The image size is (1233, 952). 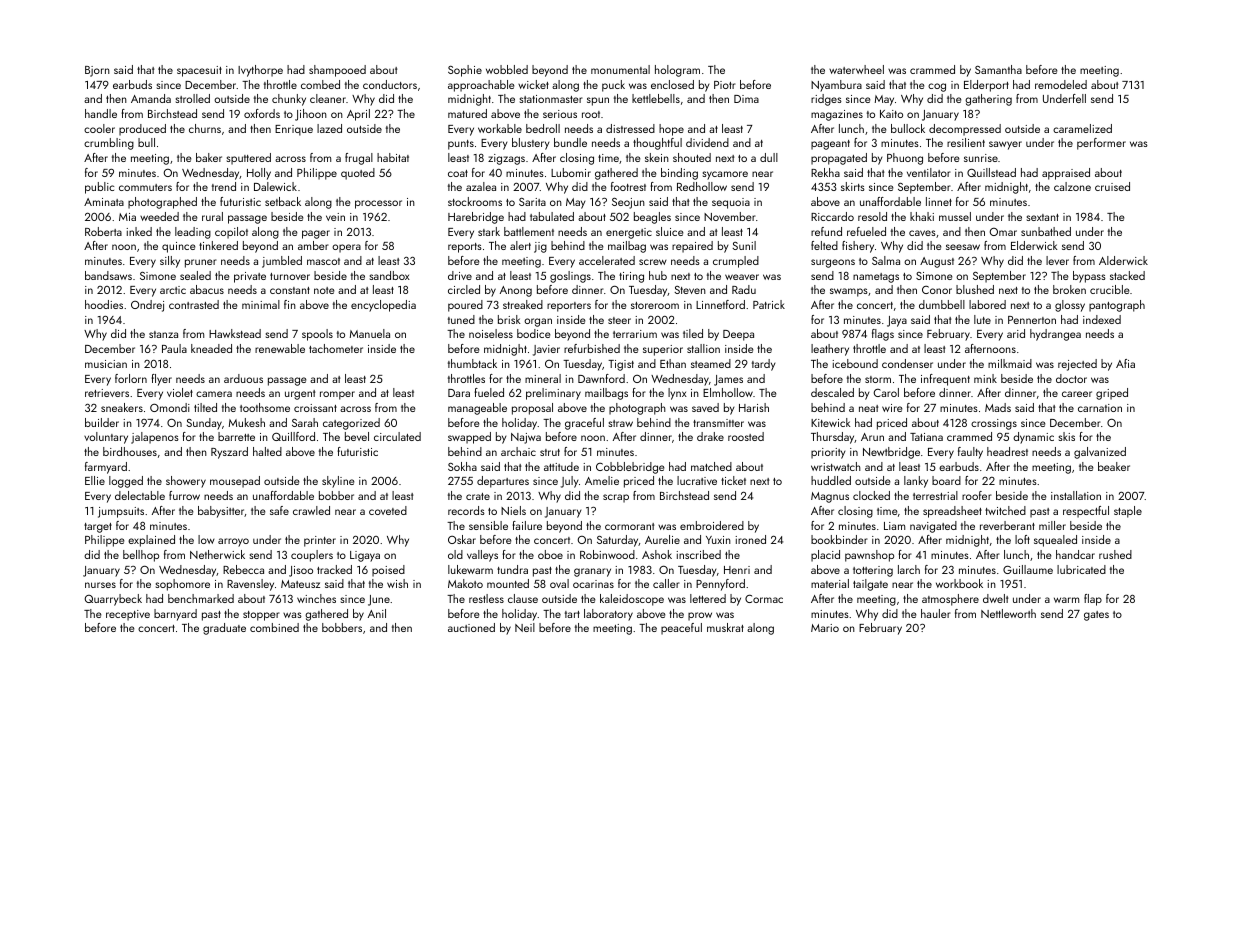 I want to click on dull, so click(x=769, y=157).
